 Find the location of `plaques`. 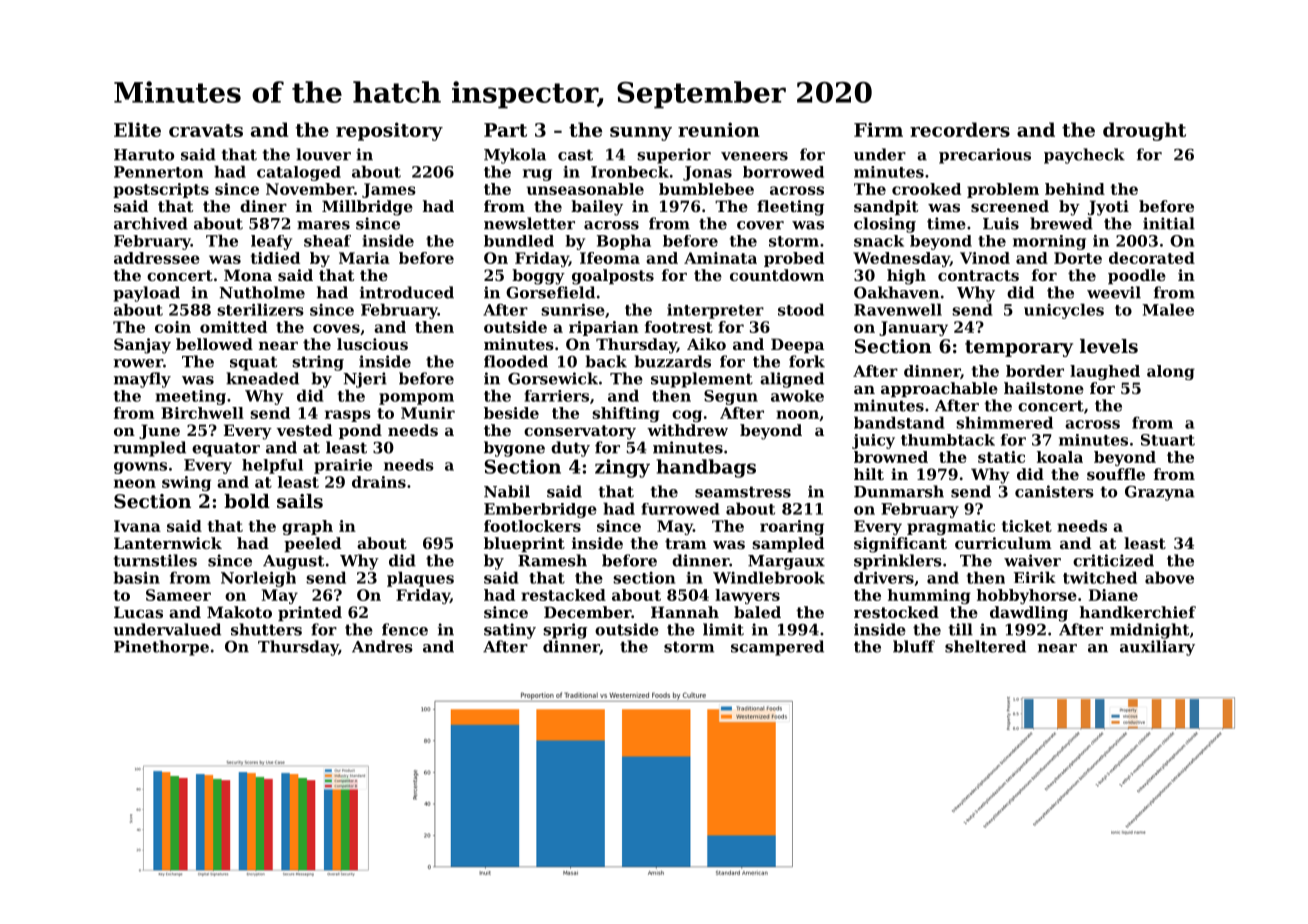

plaques is located at coordinates (420, 579).
